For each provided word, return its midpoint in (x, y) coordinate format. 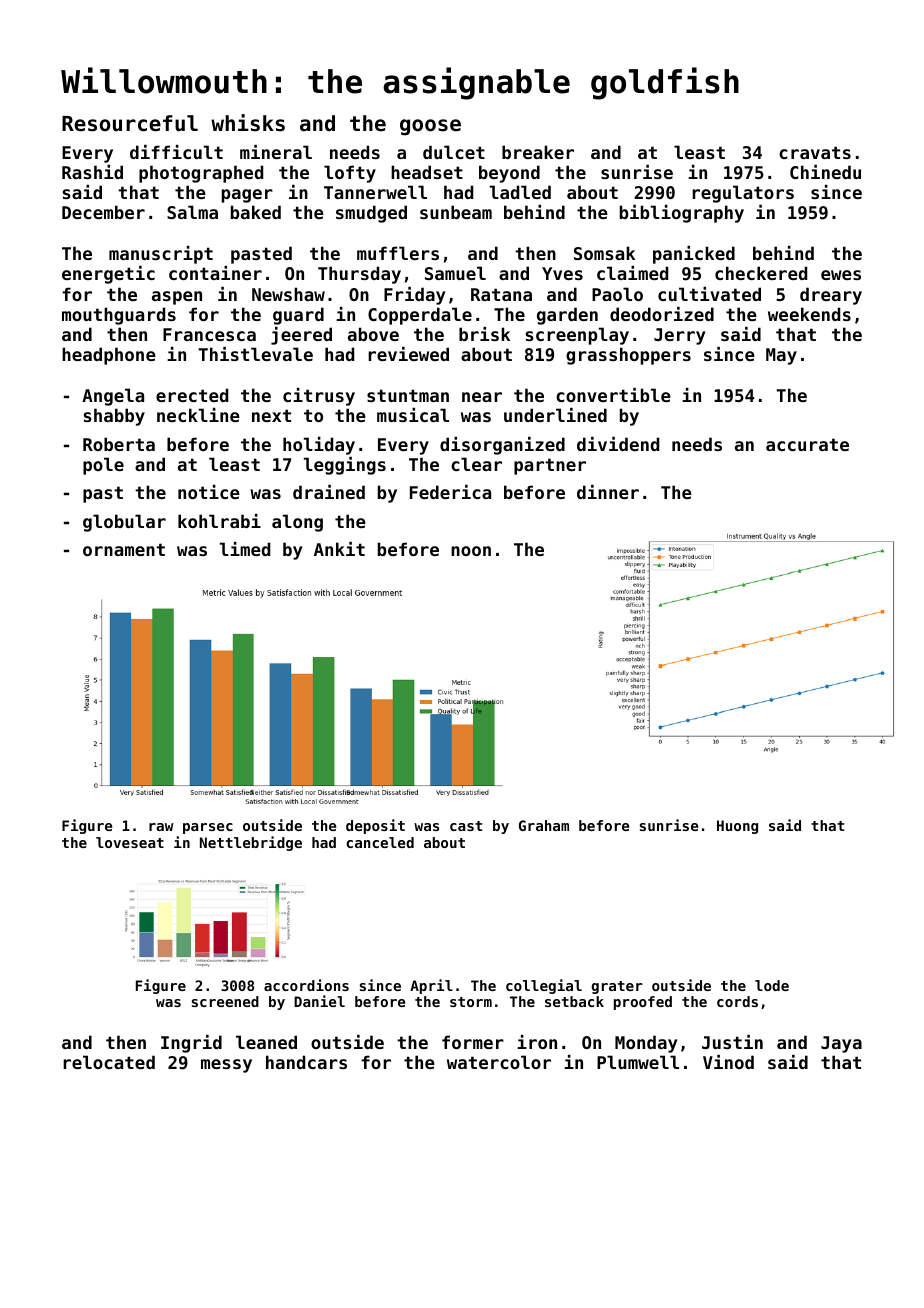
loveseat (130, 842)
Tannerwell (375, 192)
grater (617, 987)
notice (209, 492)
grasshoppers (628, 356)
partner (550, 466)
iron (537, 1042)
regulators (743, 194)
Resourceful (130, 123)
